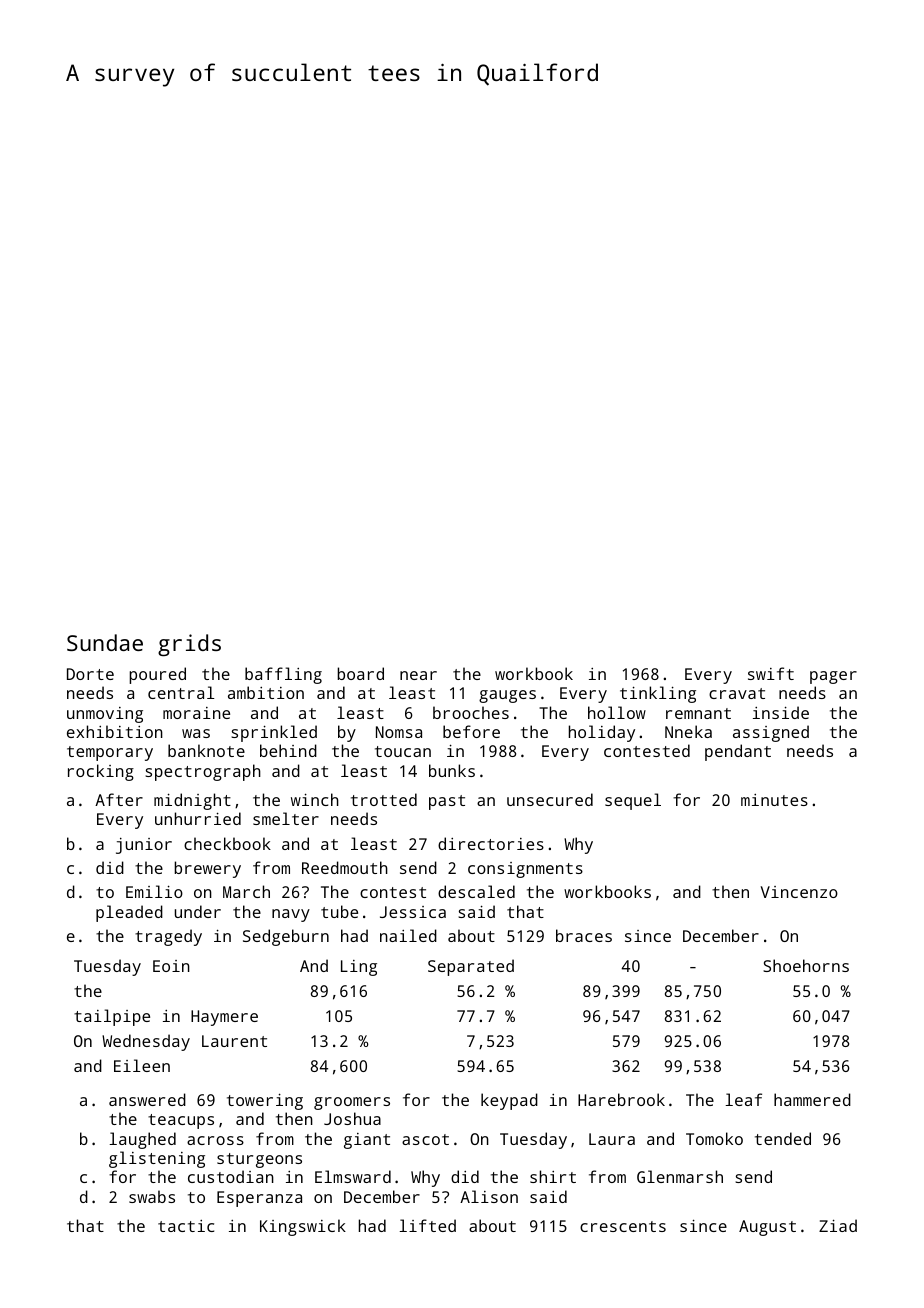 The image size is (924, 1308). What do you see at coordinates (112, 1017) in the screenshot?
I see `tailpipe` at bounding box center [112, 1017].
